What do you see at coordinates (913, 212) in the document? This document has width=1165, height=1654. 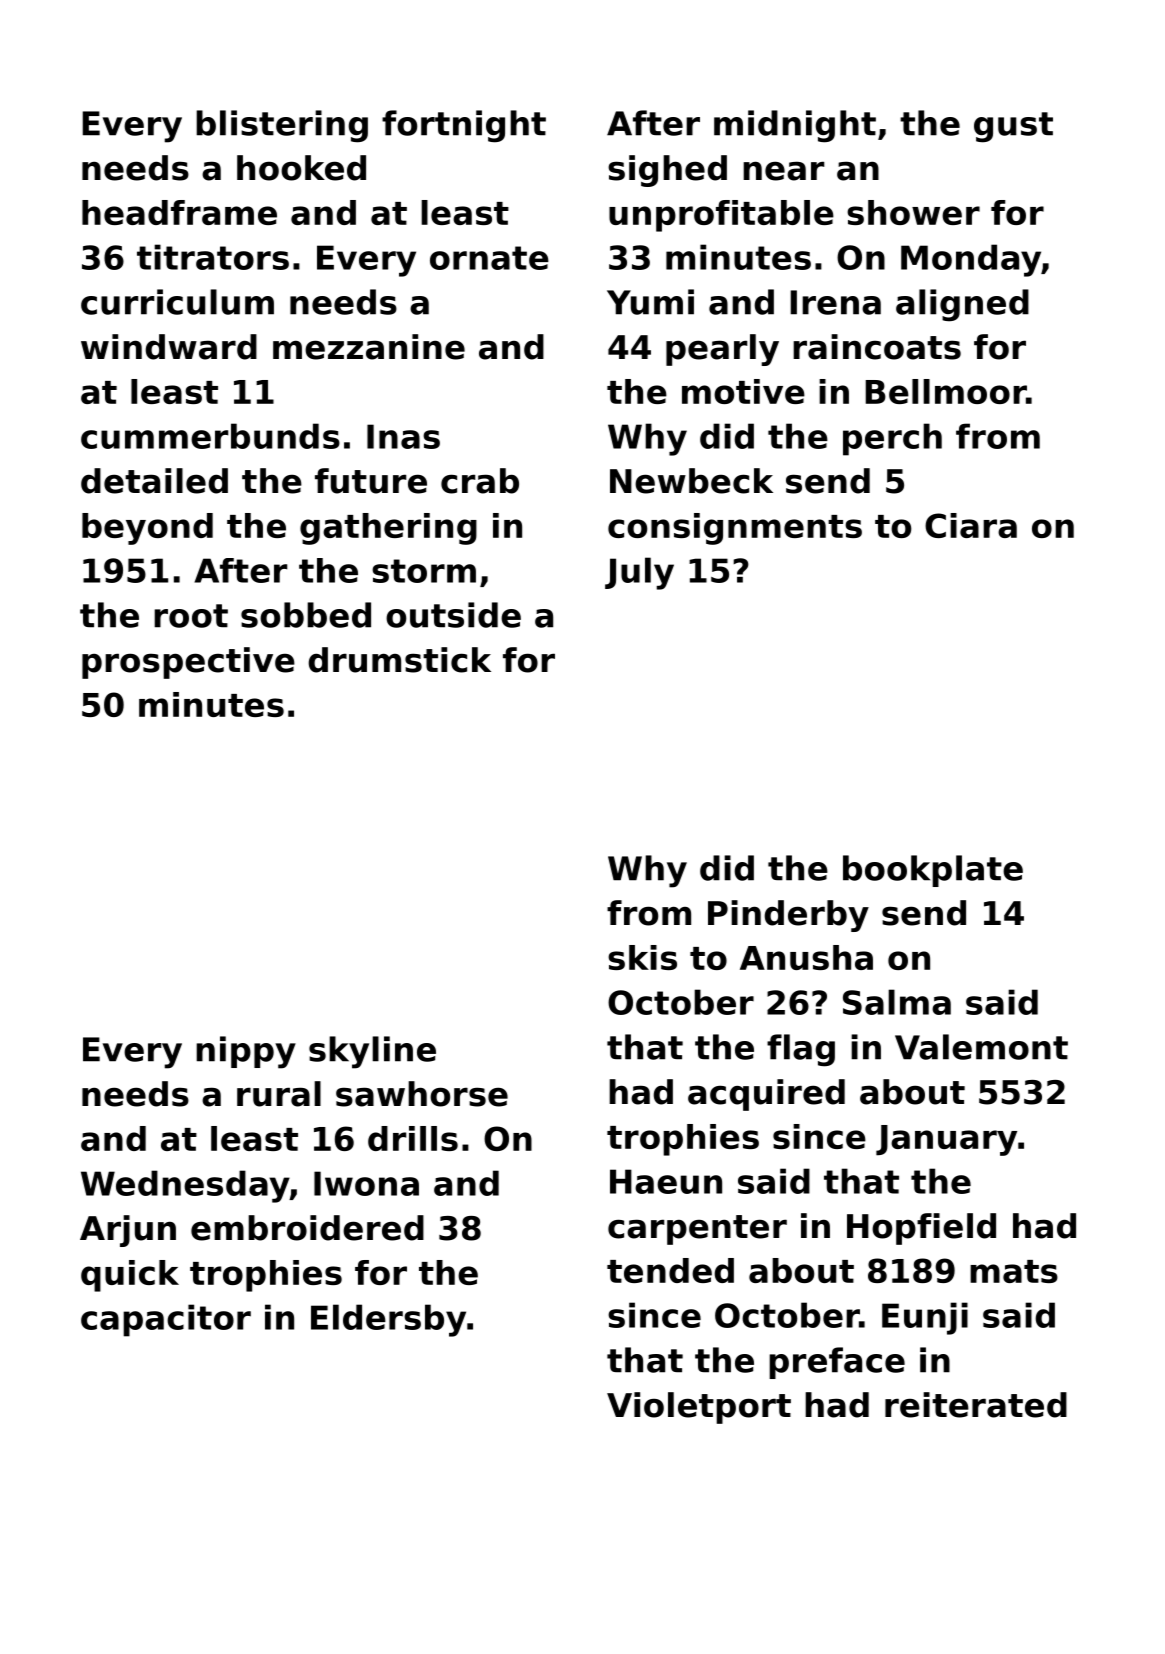 I see `shower` at bounding box center [913, 212].
